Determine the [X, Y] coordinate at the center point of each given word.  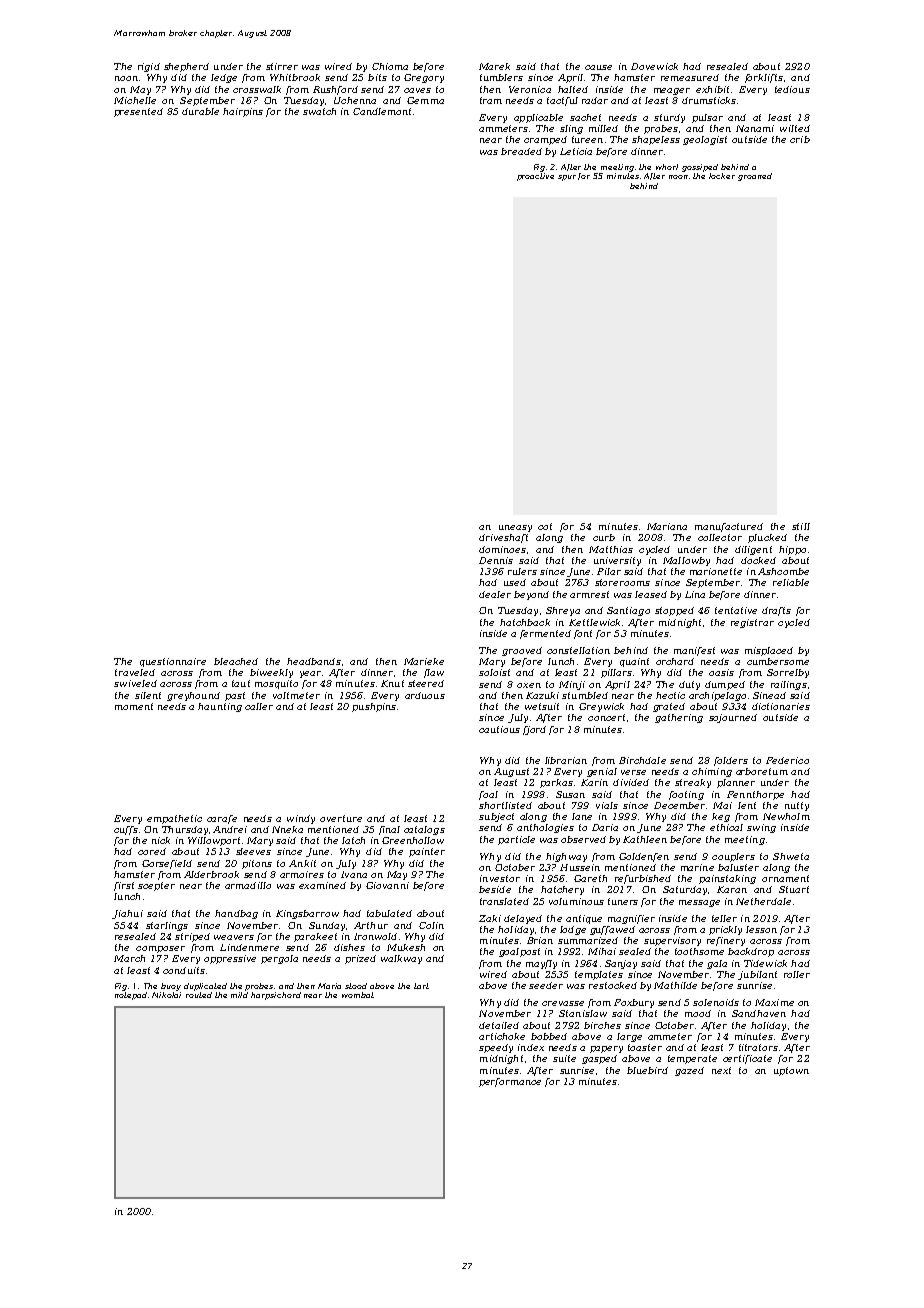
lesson [761, 929]
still [801, 526]
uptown [791, 1071]
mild [239, 995]
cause [598, 67]
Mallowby [686, 561]
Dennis [496, 560]
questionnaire [173, 662]
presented [138, 112]
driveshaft [503, 538]
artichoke [502, 1036]
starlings [167, 926]
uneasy [515, 528]
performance [510, 1082]
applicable [538, 118]
